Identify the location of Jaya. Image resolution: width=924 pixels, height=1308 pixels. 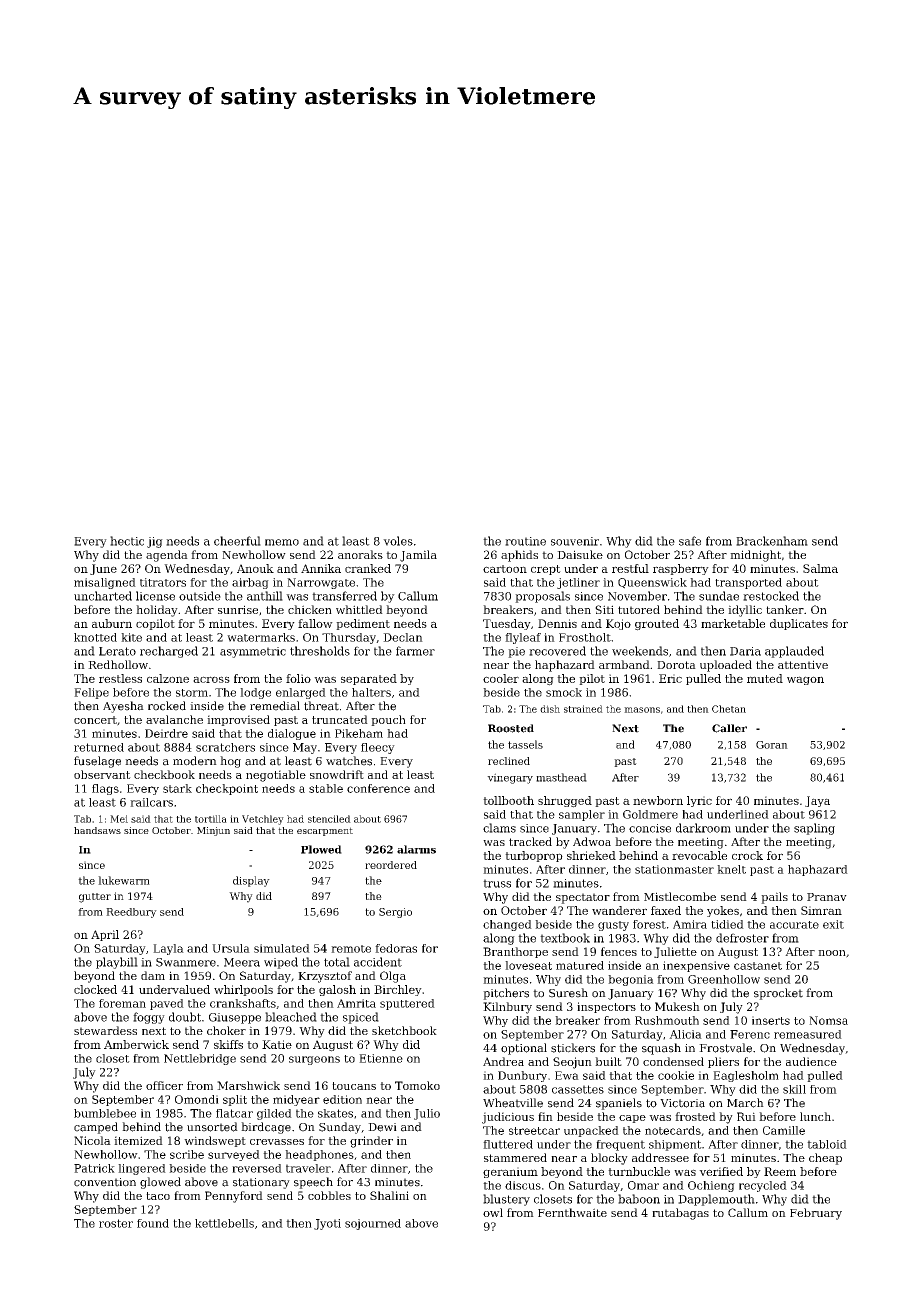
(817, 801).
